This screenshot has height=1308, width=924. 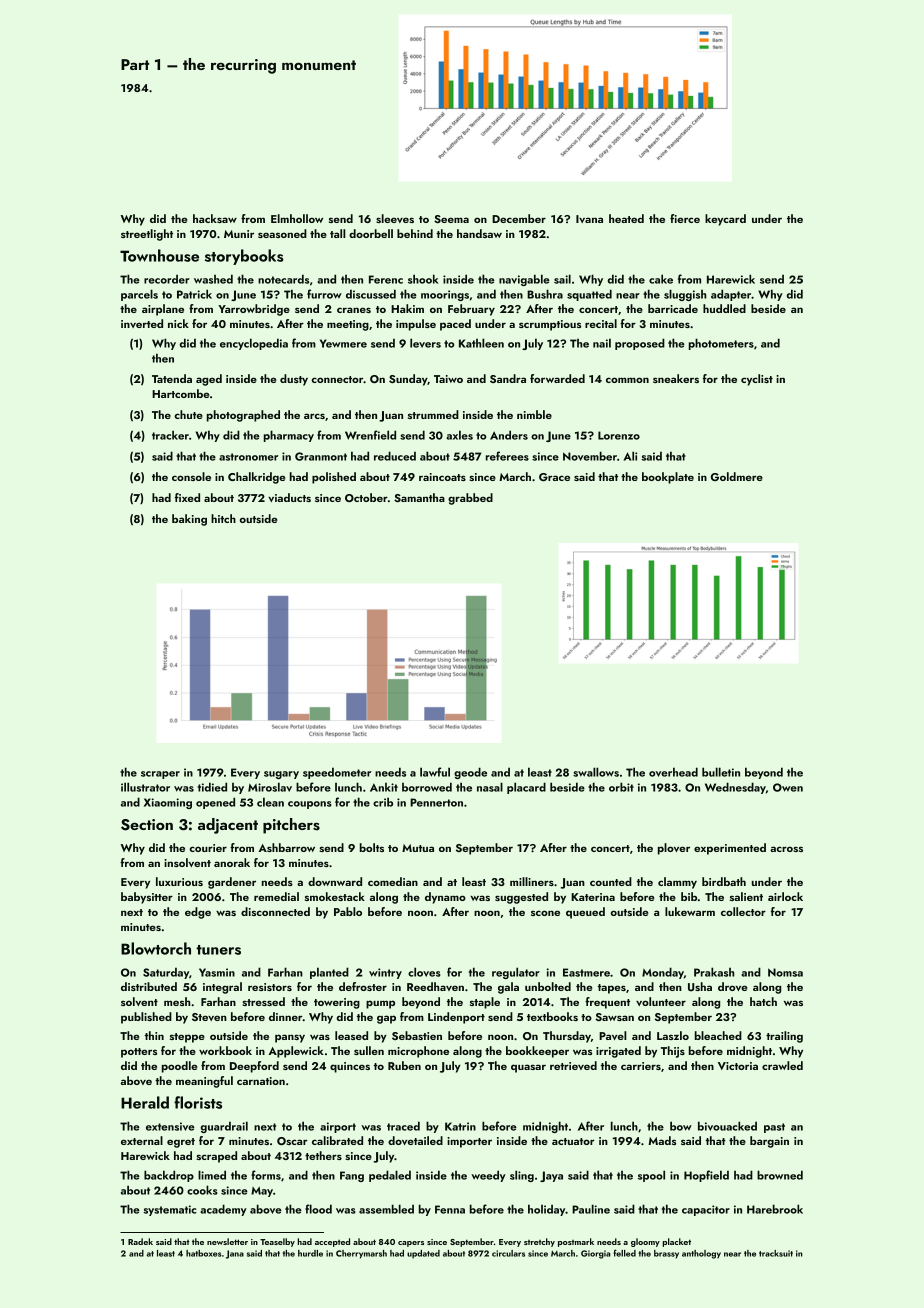 What do you see at coordinates (460, 1126) in the screenshot?
I see `Katrin` at bounding box center [460, 1126].
